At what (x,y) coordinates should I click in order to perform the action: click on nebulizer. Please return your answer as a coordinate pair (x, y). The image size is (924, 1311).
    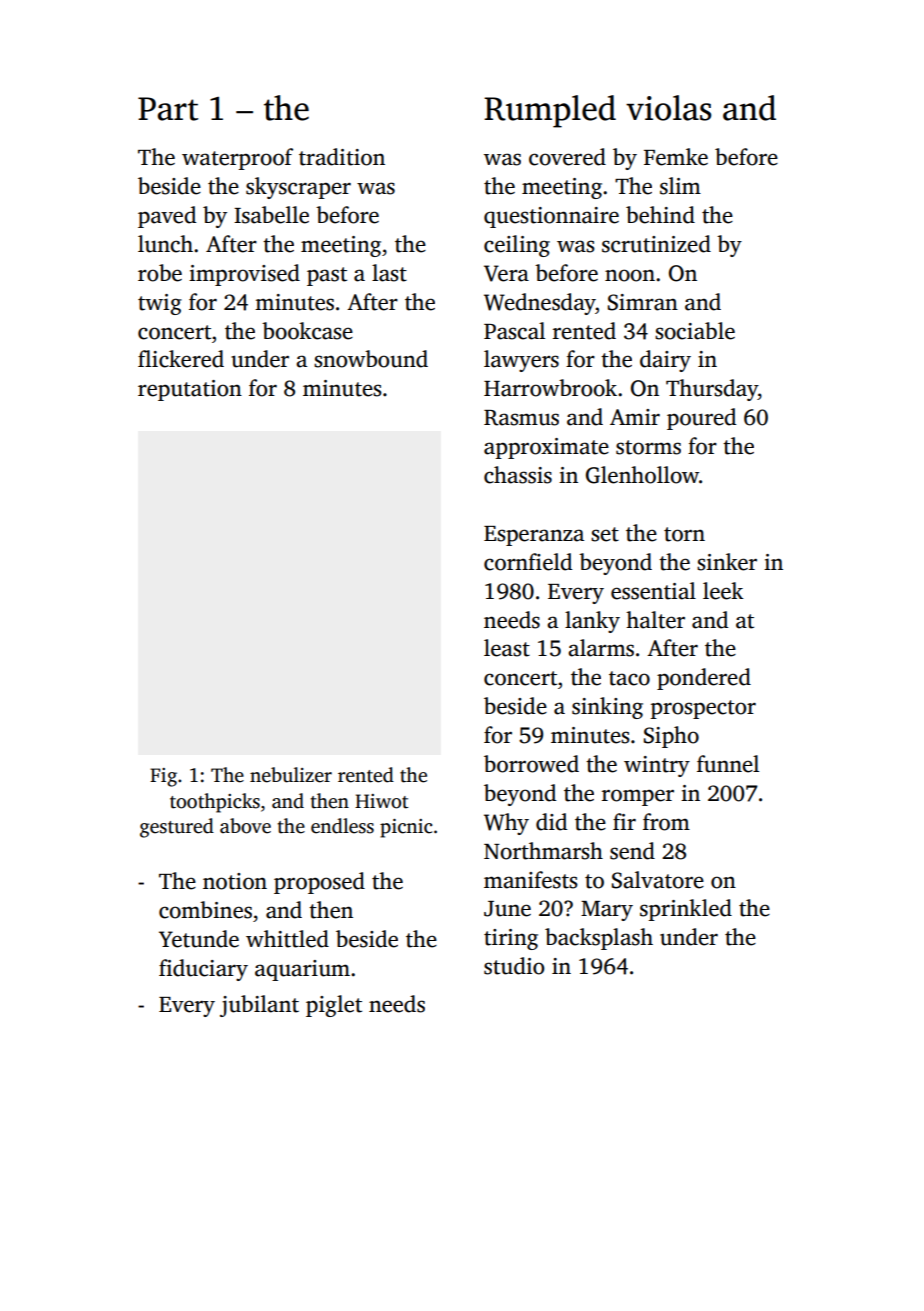
    Looking at the image, I should click on (291, 775).
